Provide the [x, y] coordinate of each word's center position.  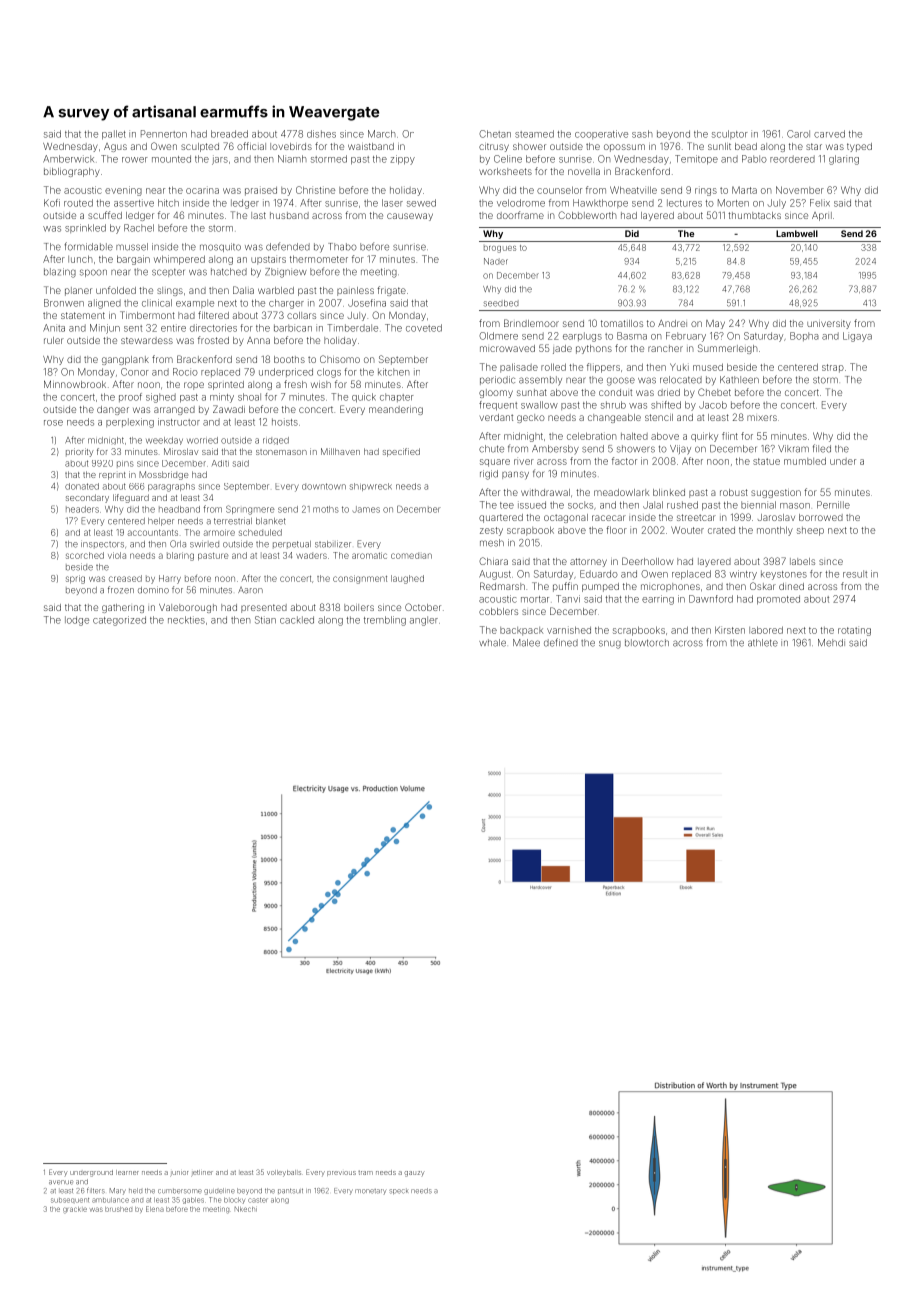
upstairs [268, 260]
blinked [669, 492]
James [366, 509]
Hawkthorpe [600, 203]
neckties [186, 620]
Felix [820, 203]
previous [341, 1173]
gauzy [415, 1174]
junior [179, 1174]
